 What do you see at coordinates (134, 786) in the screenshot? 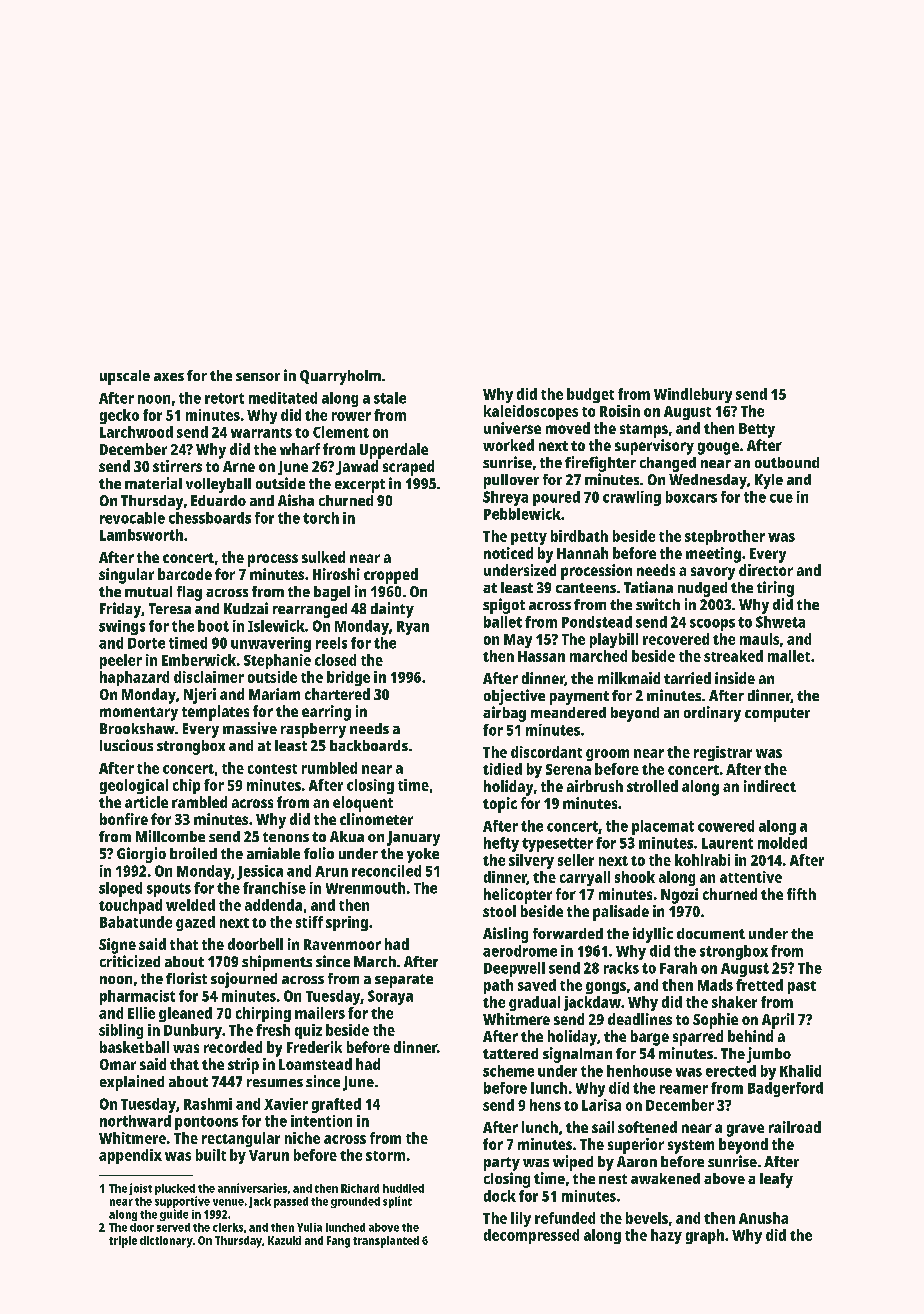
I see `geological` at bounding box center [134, 786].
